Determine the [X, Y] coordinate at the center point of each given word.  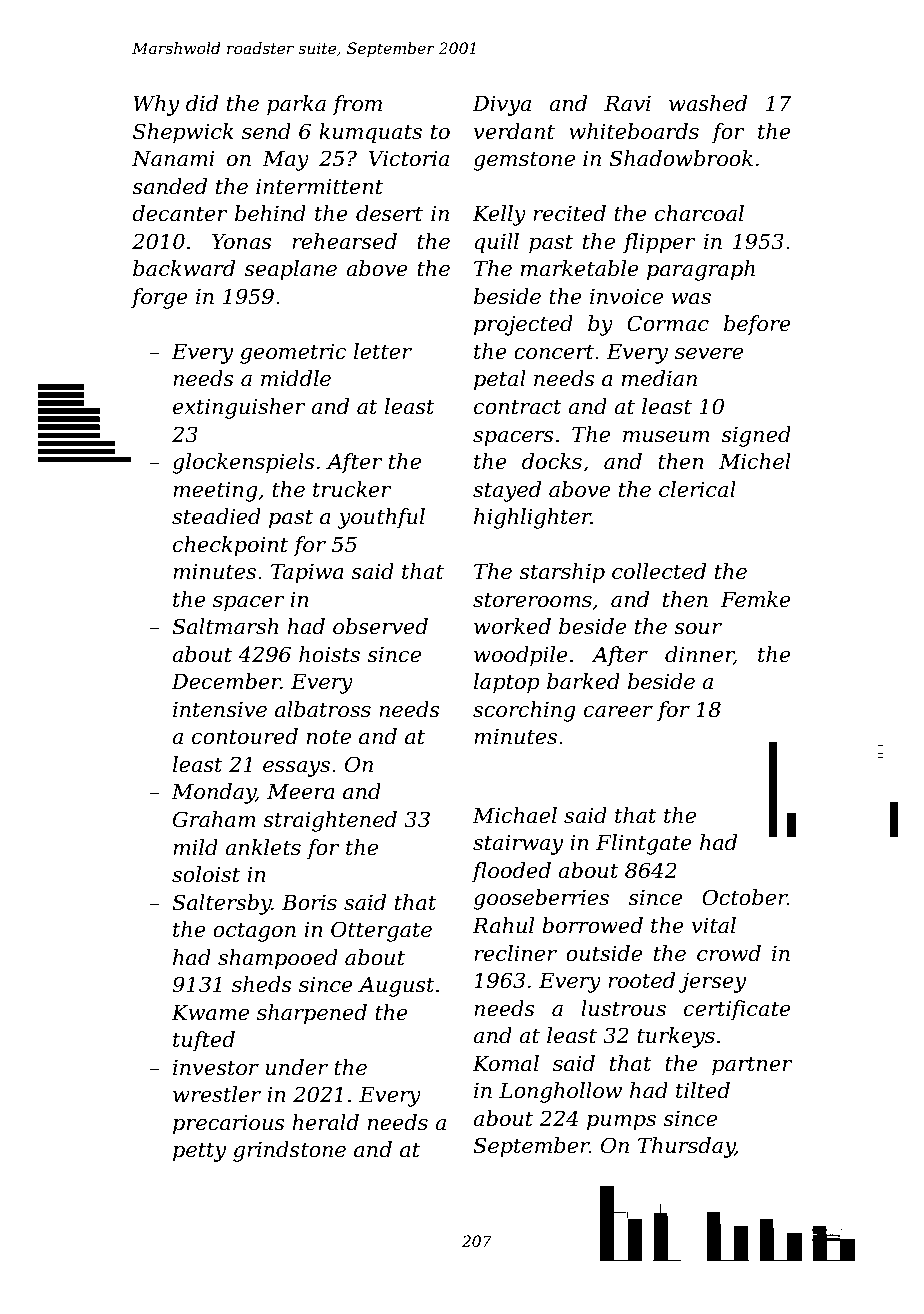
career [618, 712]
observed [380, 626]
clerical [697, 489]
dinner [699, 655]
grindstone [289, 1151]
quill [497, 243]
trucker [352, 489]
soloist [206, 874]
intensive [220, 709]
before [757, 325]
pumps [621, 1123]
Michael [514, 815]
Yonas [242, 242]
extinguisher [239, 408]
